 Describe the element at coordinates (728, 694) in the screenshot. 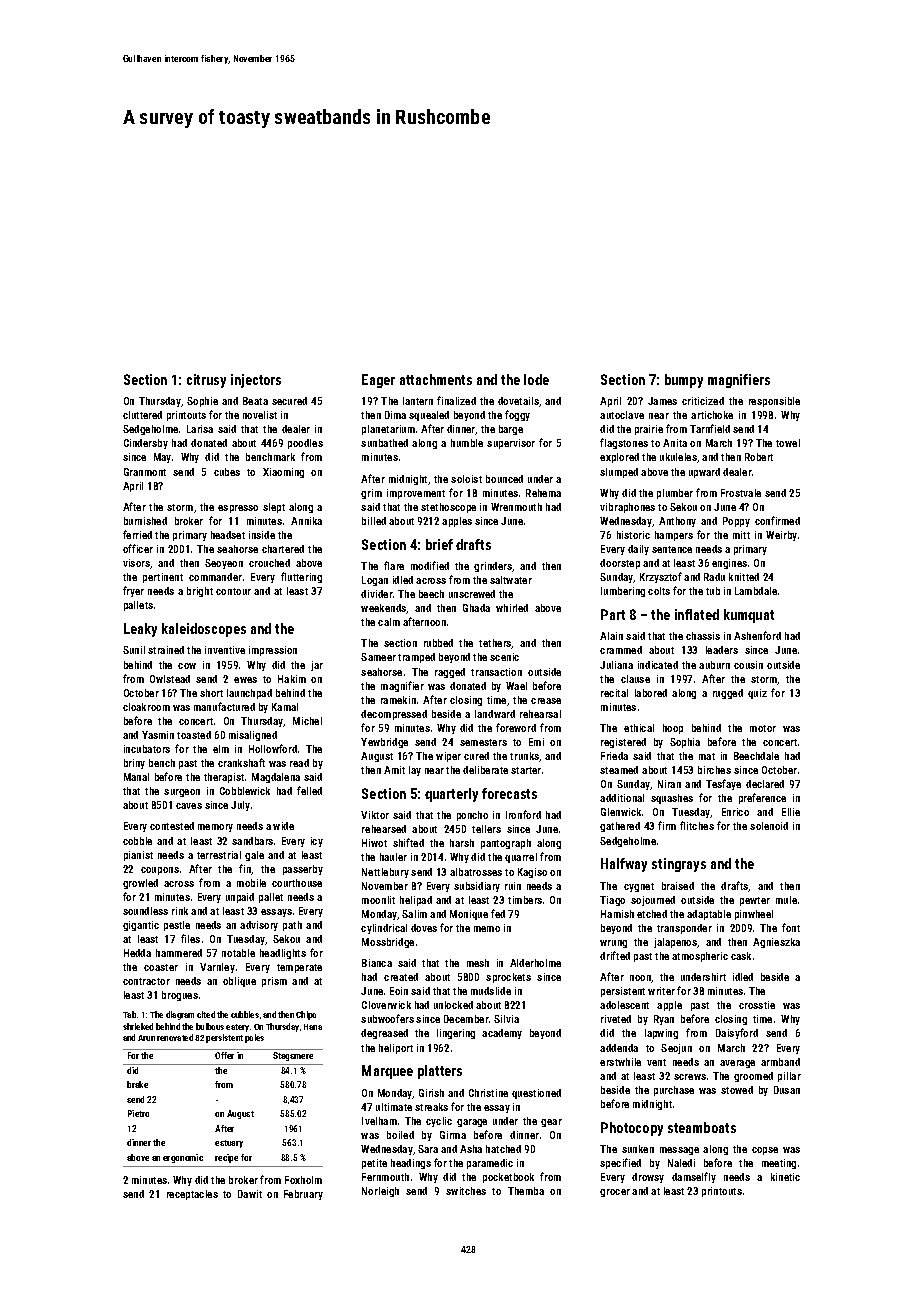

I see `rugged` at that location.
